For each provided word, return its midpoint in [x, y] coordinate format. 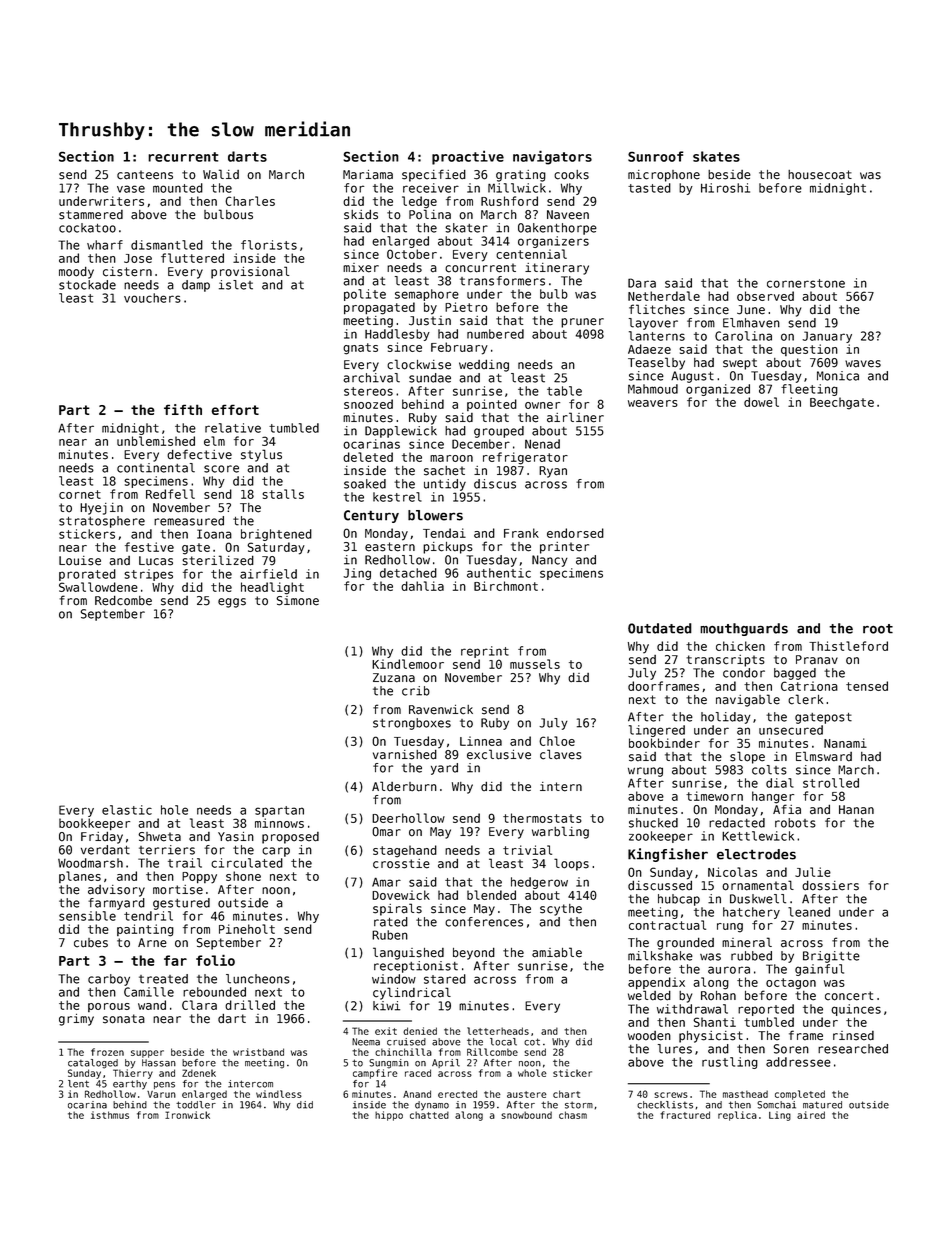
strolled [831, 783]
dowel [761, 402]
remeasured [189, 521]
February [459, 348]
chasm [573, 1115]
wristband [258, 1052]
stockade [87, 285]
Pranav [817, 660]
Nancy [550, 561]
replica [737, 1116]
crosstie [401, 864]
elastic [127, 810]
